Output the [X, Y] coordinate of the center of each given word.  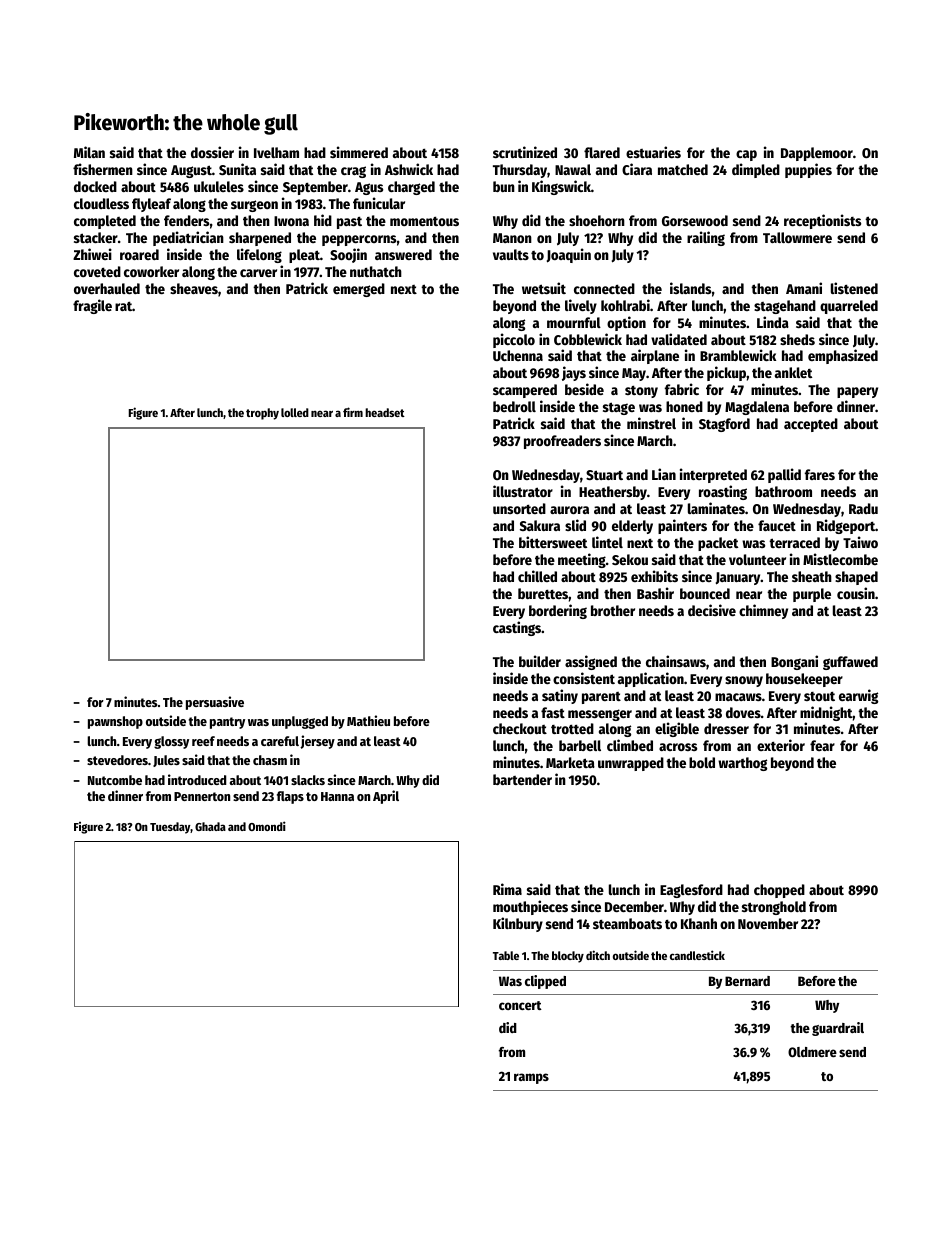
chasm [270, 760]
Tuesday [170, 828]
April [386, 797]
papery [857, 392]
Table [506, 955]
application [651, 679]
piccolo [514, 340]
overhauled [107, 288]
